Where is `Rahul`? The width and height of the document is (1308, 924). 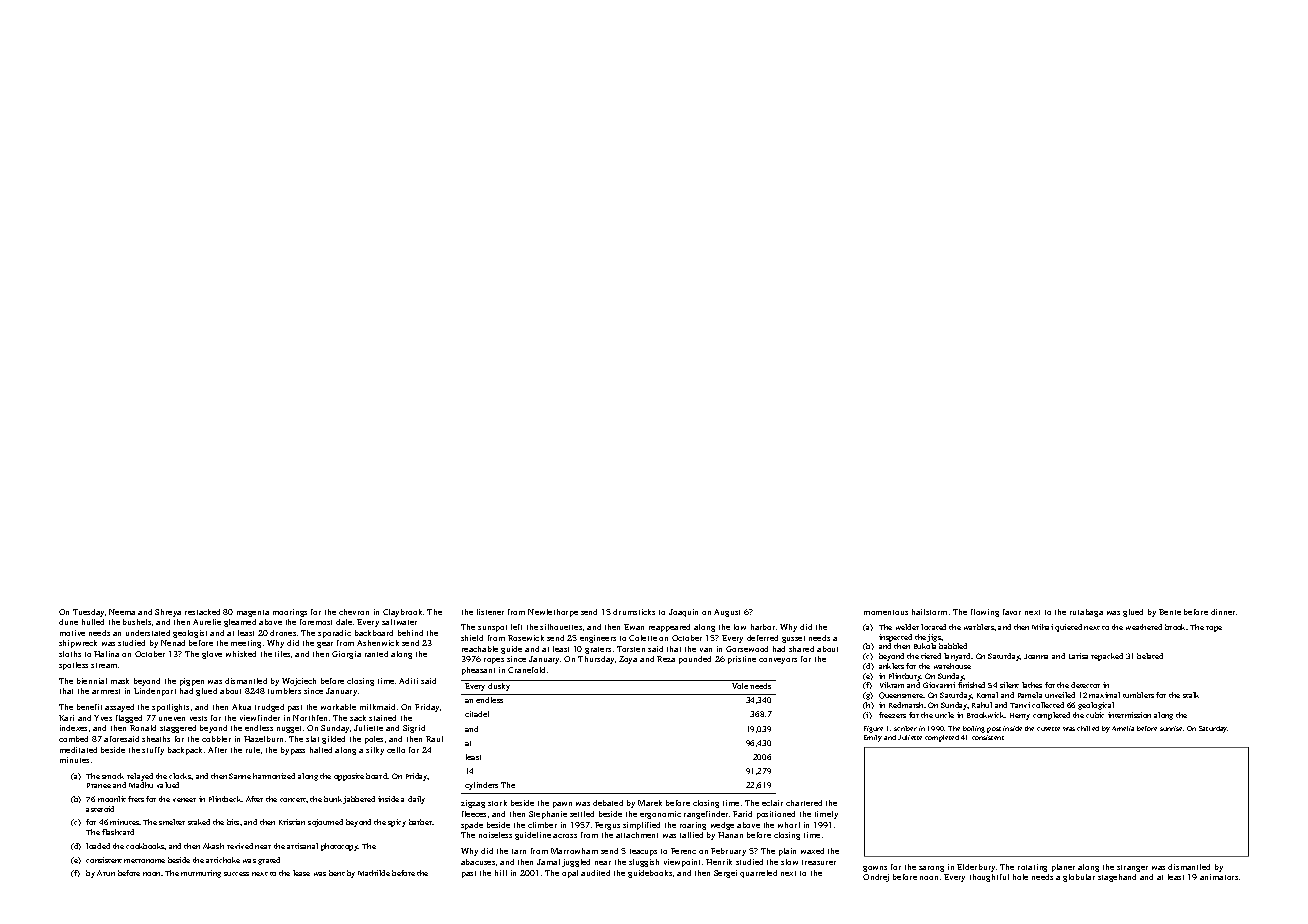
Rahul is located at coordinates (982, 705).
